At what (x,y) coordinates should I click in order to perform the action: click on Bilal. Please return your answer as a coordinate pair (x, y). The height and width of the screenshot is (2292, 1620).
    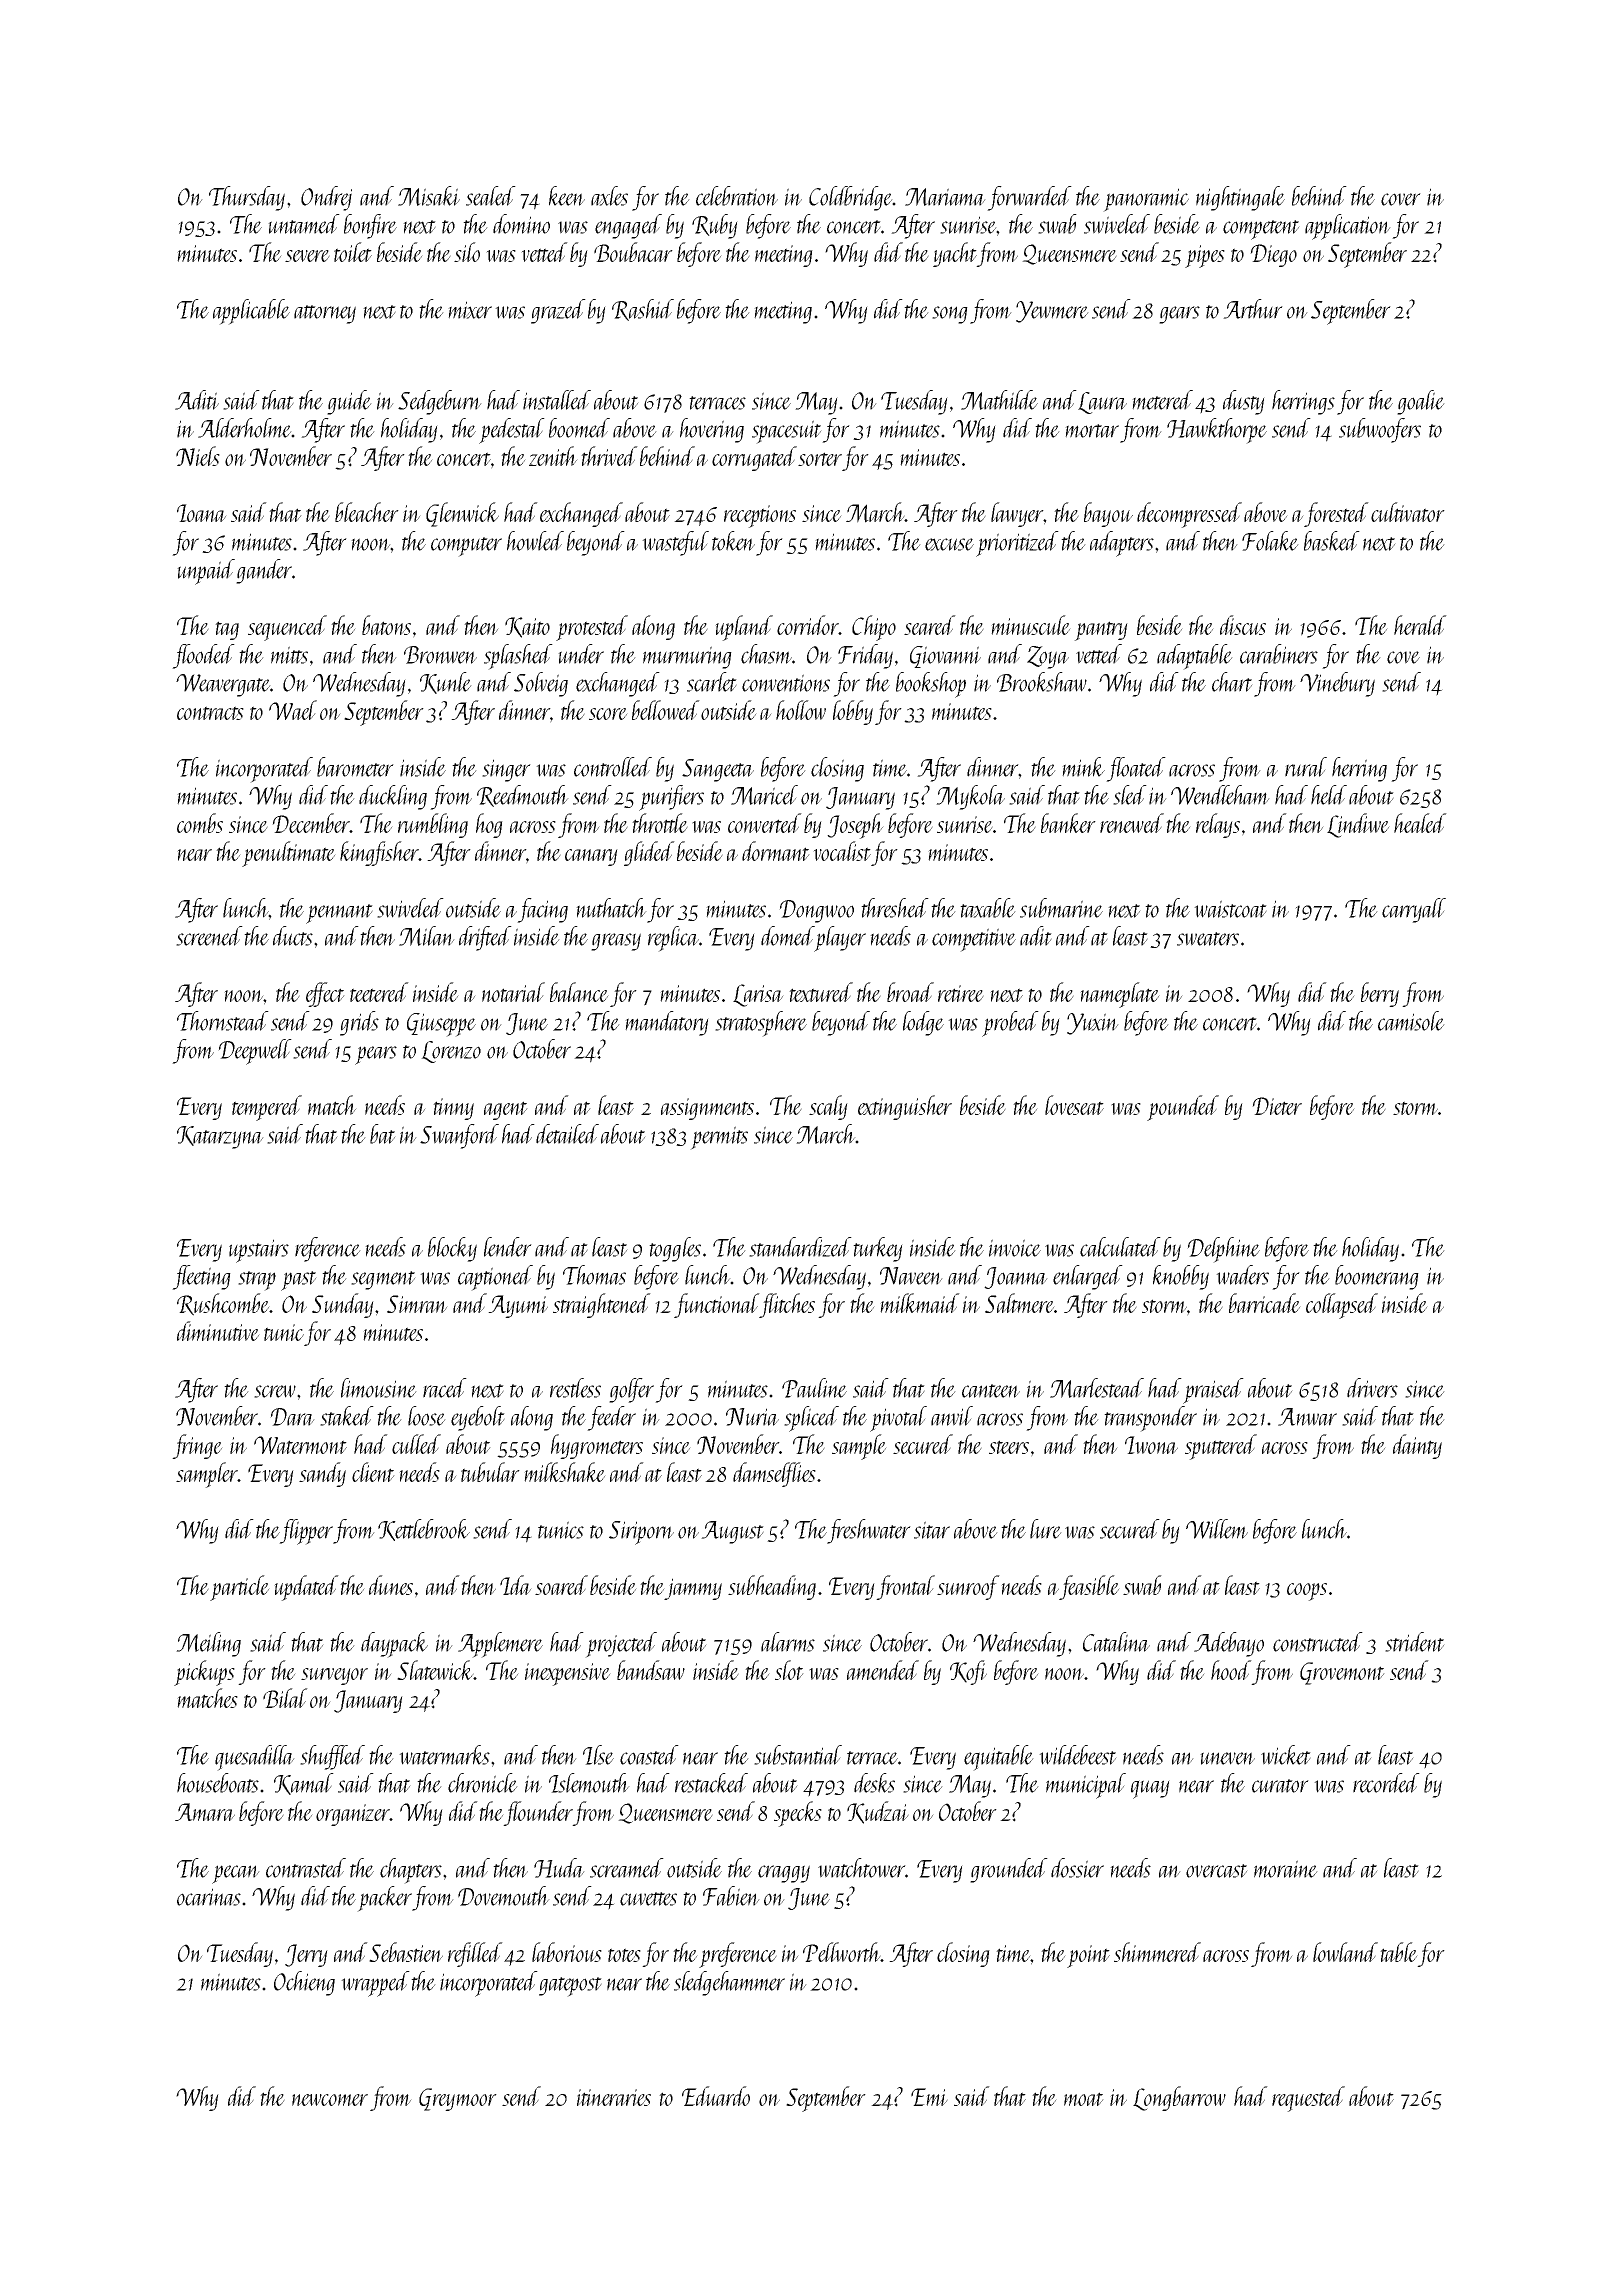
    Looking at the image, I should click on (285, 1698).
